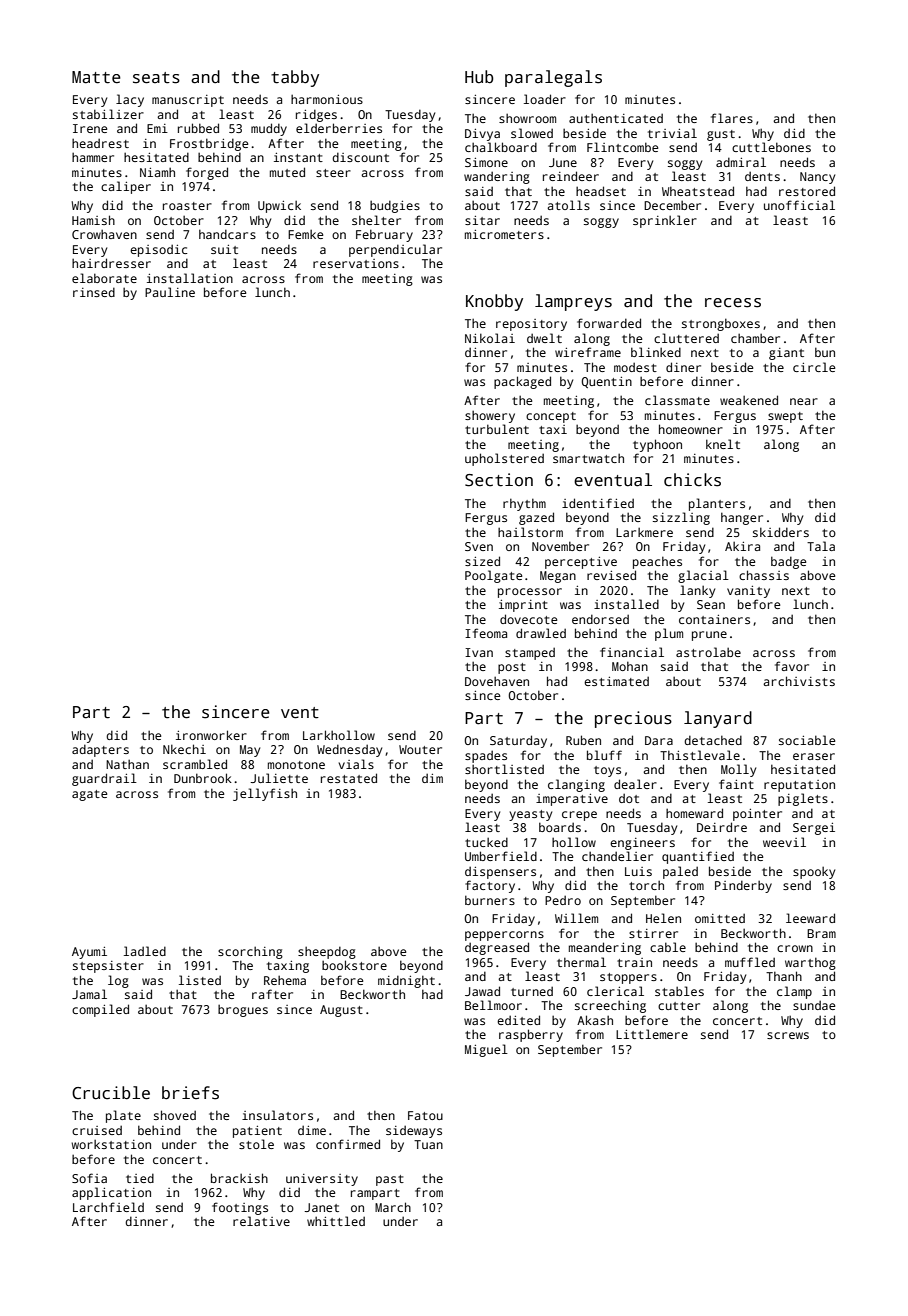 This screenshot has width=908, height=1316. What do you see at coordinates (348, 1144) in the screenshot?
I see `confirmed` at bounding box center [348, 1144].
